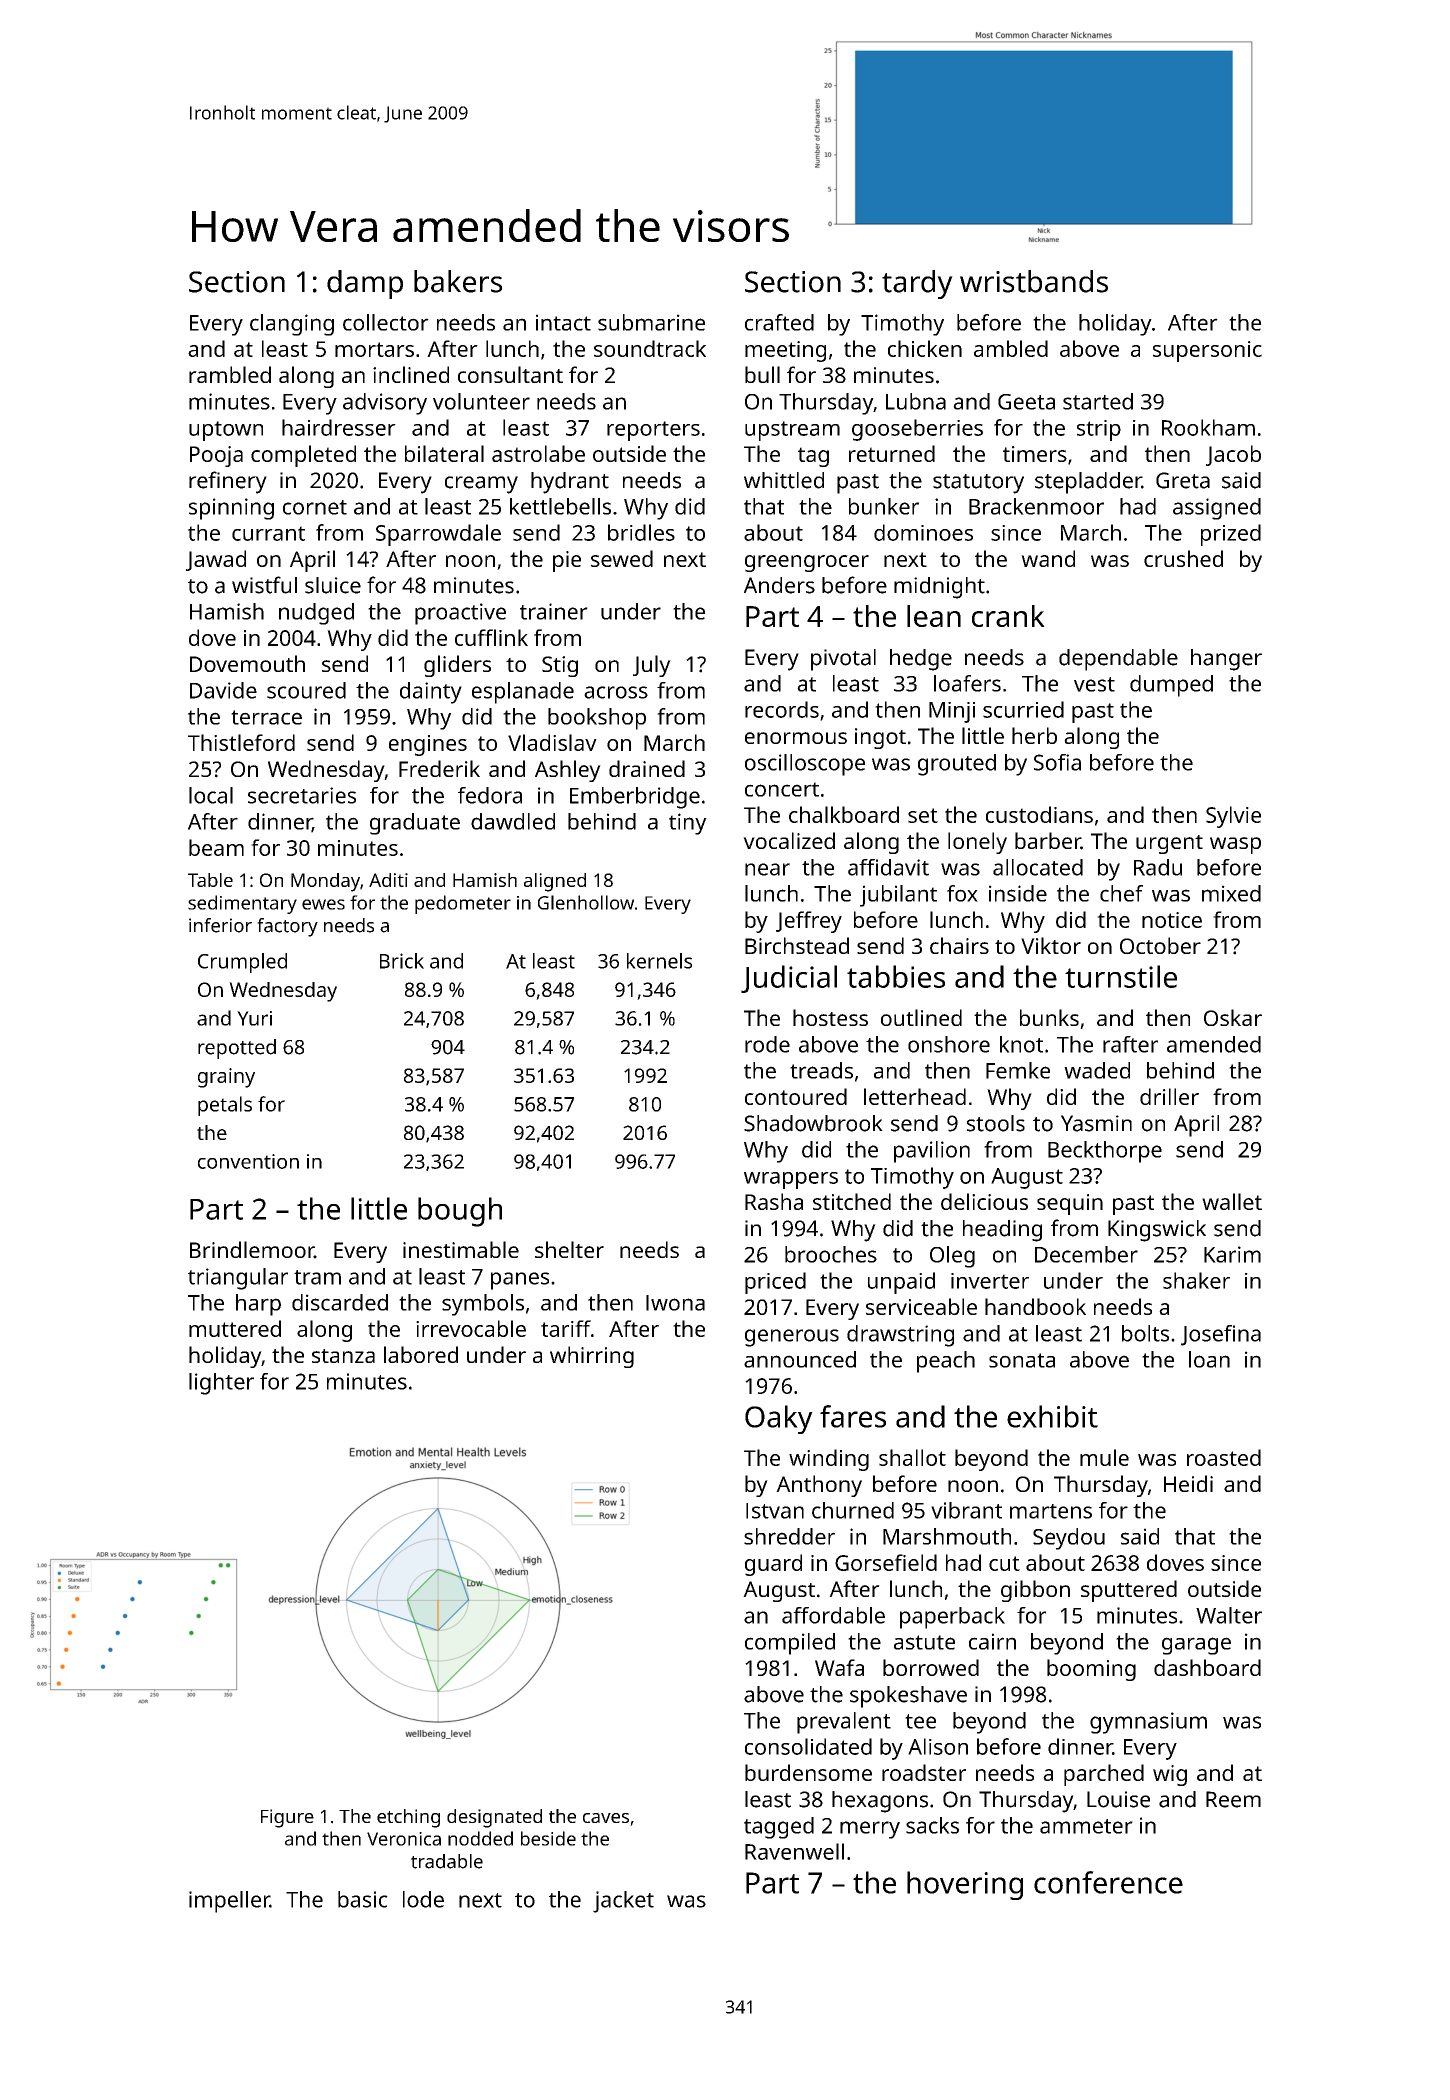 This screenshot has width=1450, height=2100. I want to click on waded, so click(1097, 1070).
